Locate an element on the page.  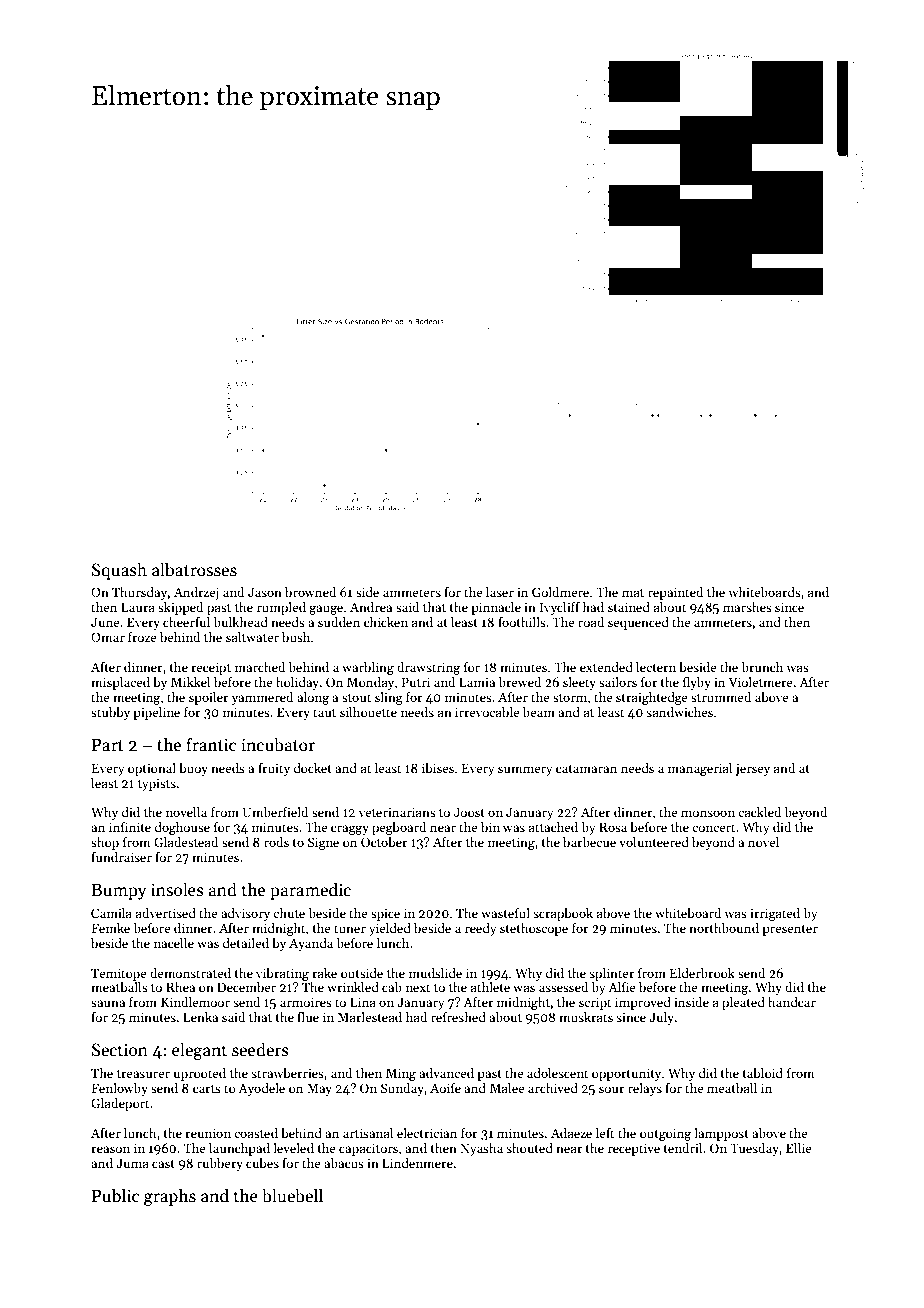
Lindenmere is located at coordinates (417, 1163).
